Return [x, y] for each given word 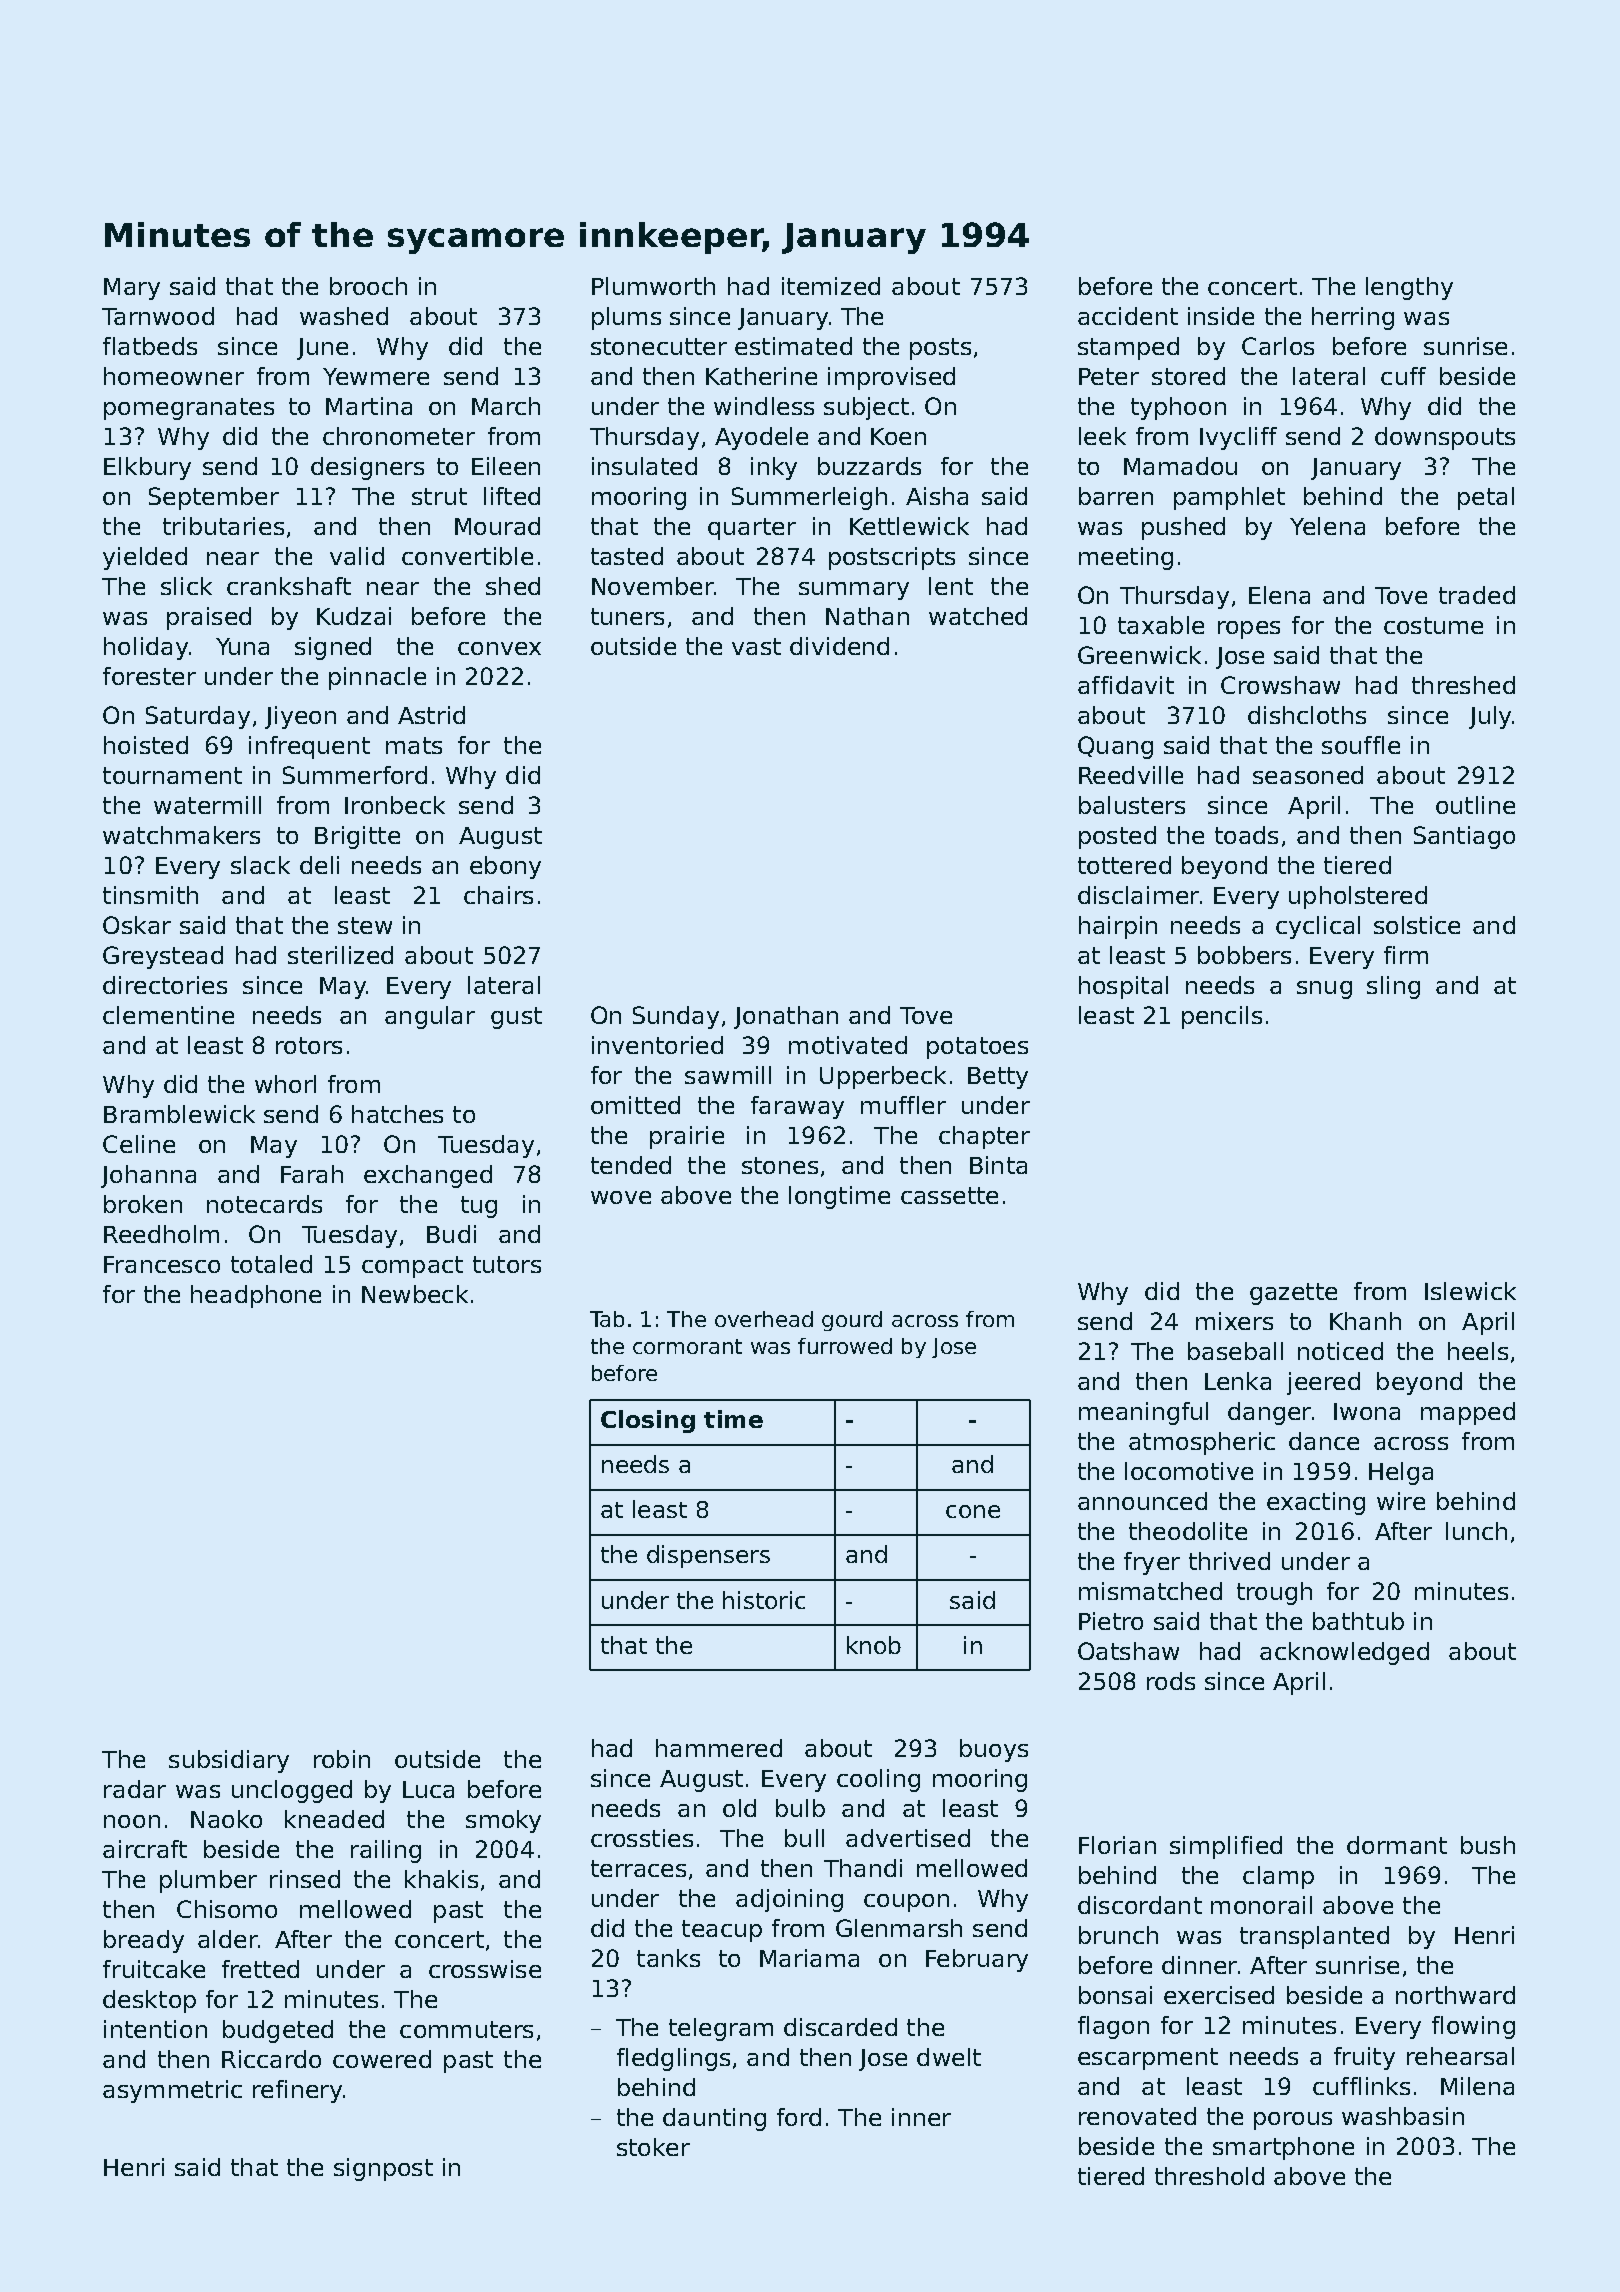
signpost [383, 2169]
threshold [1209, 2176]
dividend [839, 646]
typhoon [1178, 408]
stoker [653, 2147]
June [322, 349]
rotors [309, 1045]
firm [1406, 955]
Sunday [676, 1017]
